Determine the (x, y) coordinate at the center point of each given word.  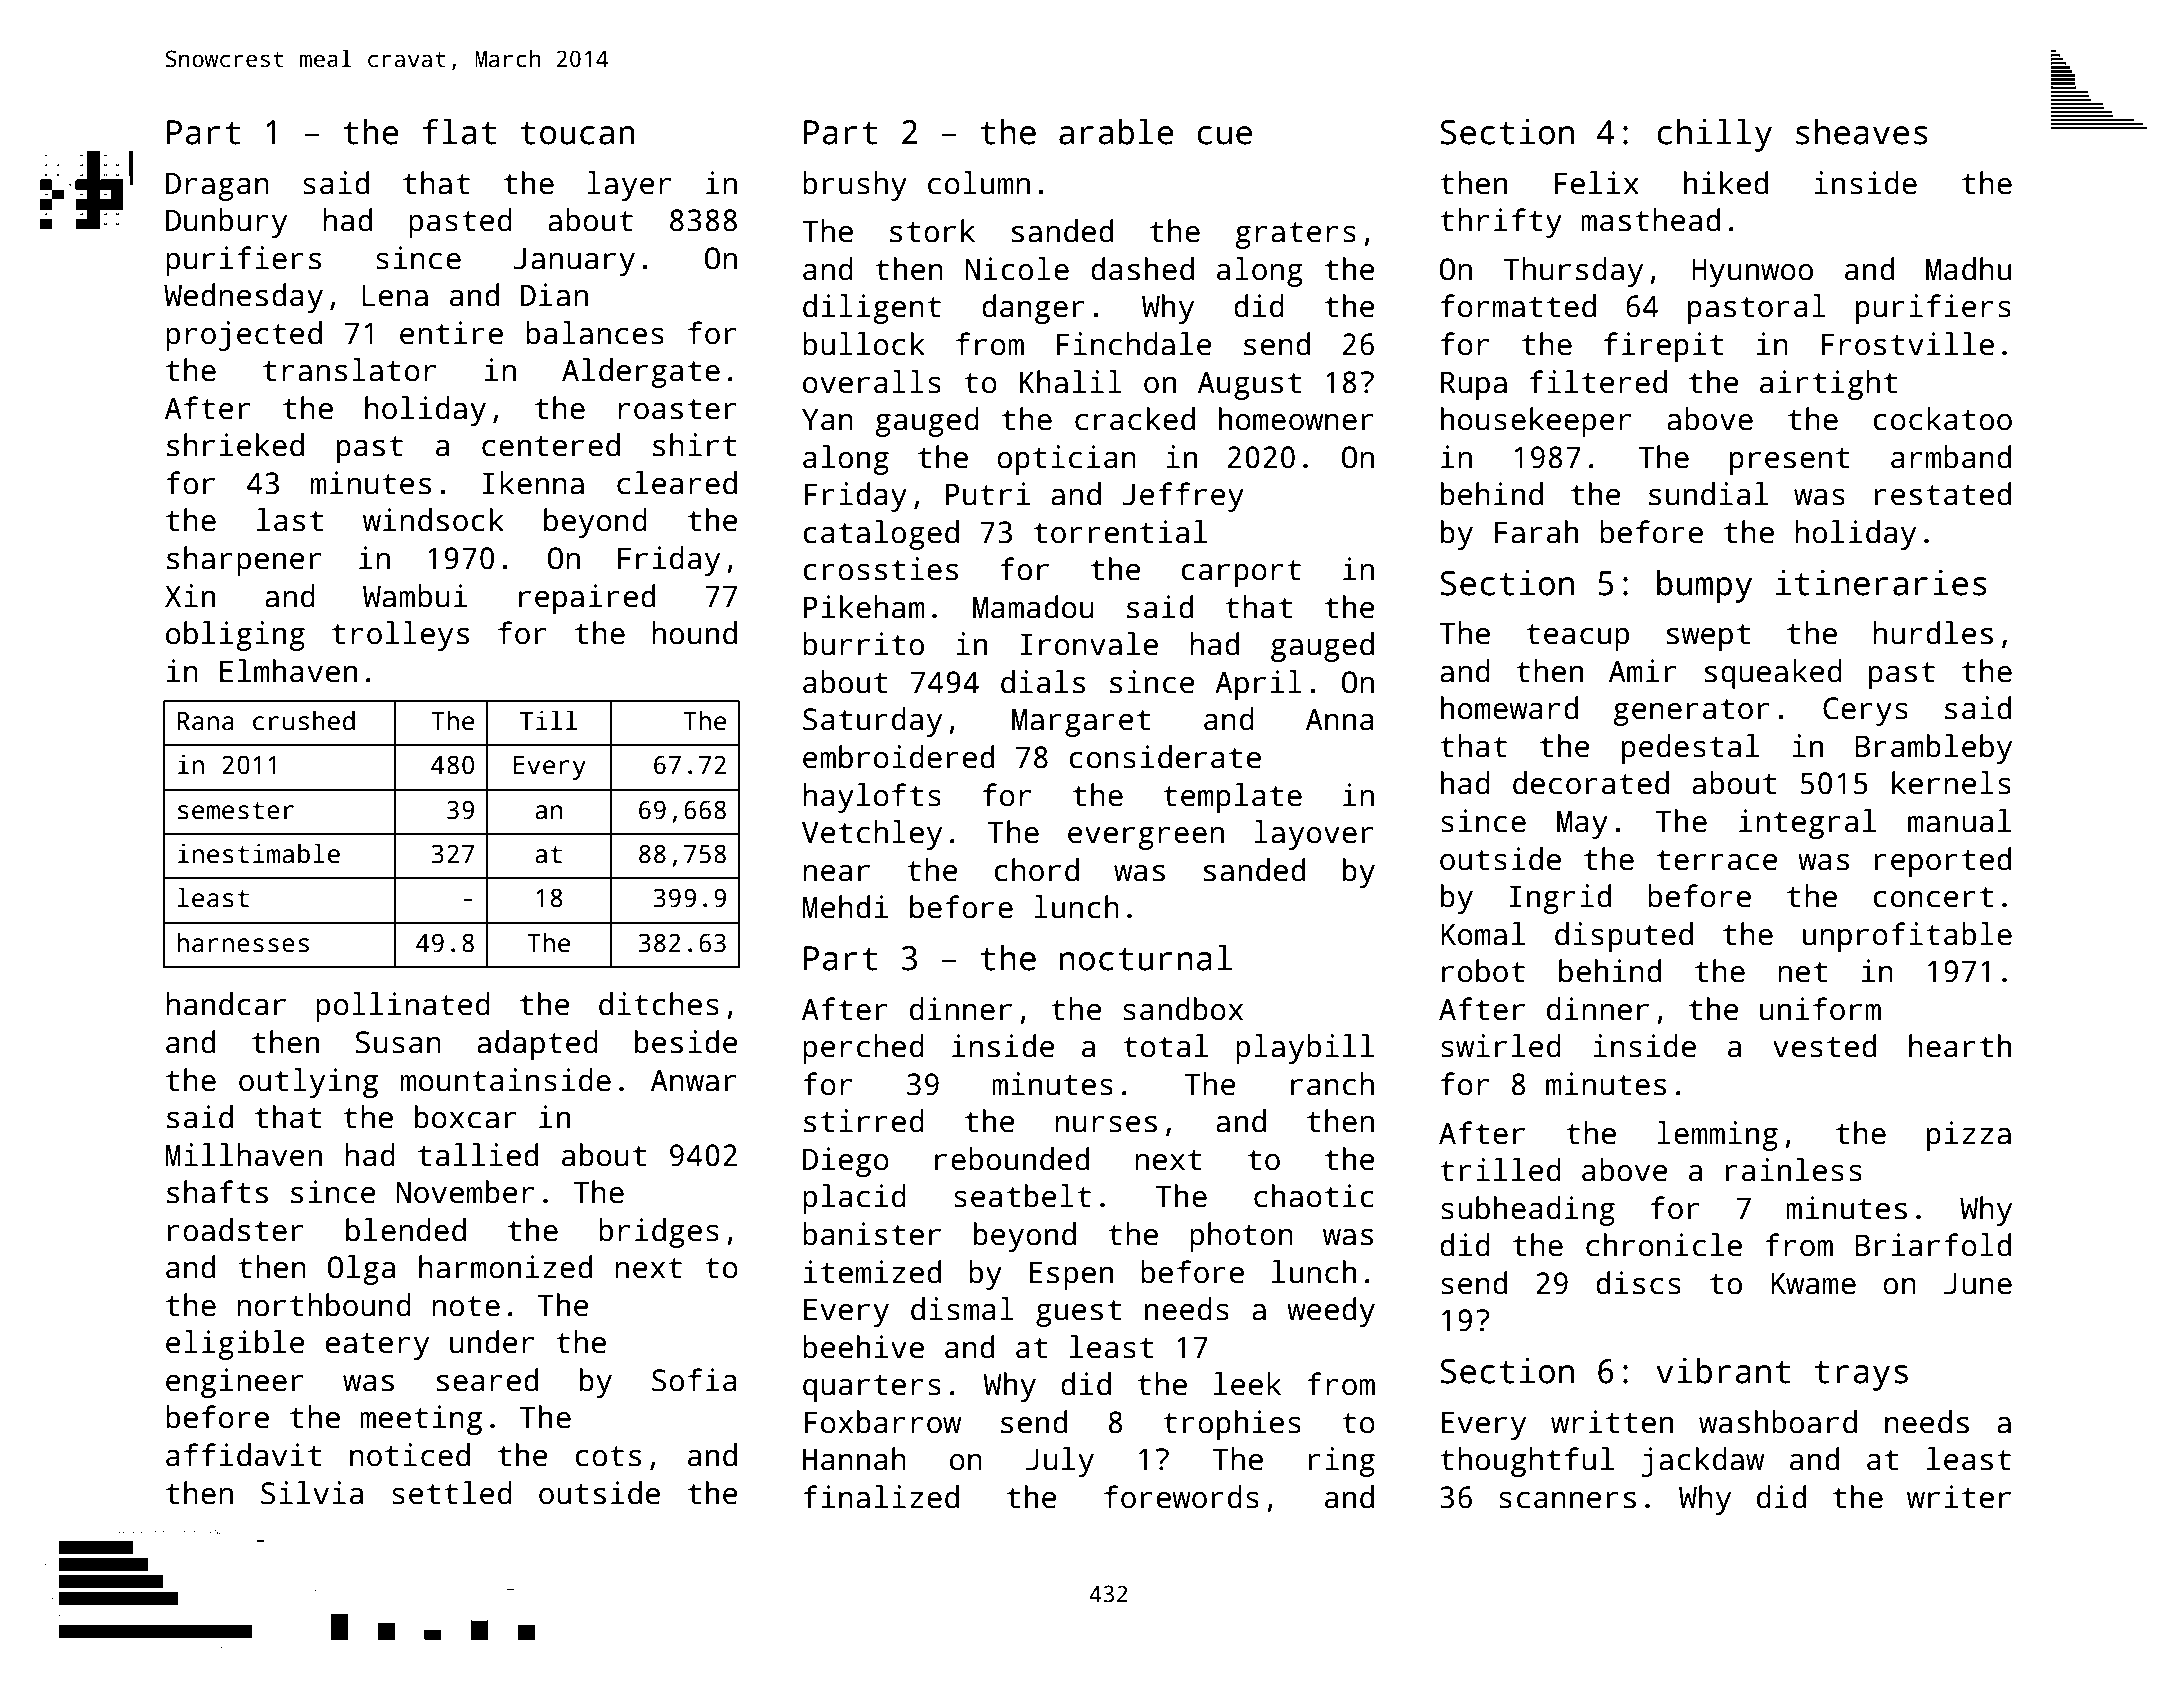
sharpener (244, 561)
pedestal (1690, 749)
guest (1078, 1313)
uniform (1820, 1009)
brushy (855, 186)
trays (1861, 1376)
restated (1943, 494)
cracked (1135, 419)
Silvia (312, 1493)
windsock (433, 520)
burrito (863, 644)
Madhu (1968, 269)
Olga (361, 1270)
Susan (398, 1042)
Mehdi (845, 907)
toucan (577, 133)
